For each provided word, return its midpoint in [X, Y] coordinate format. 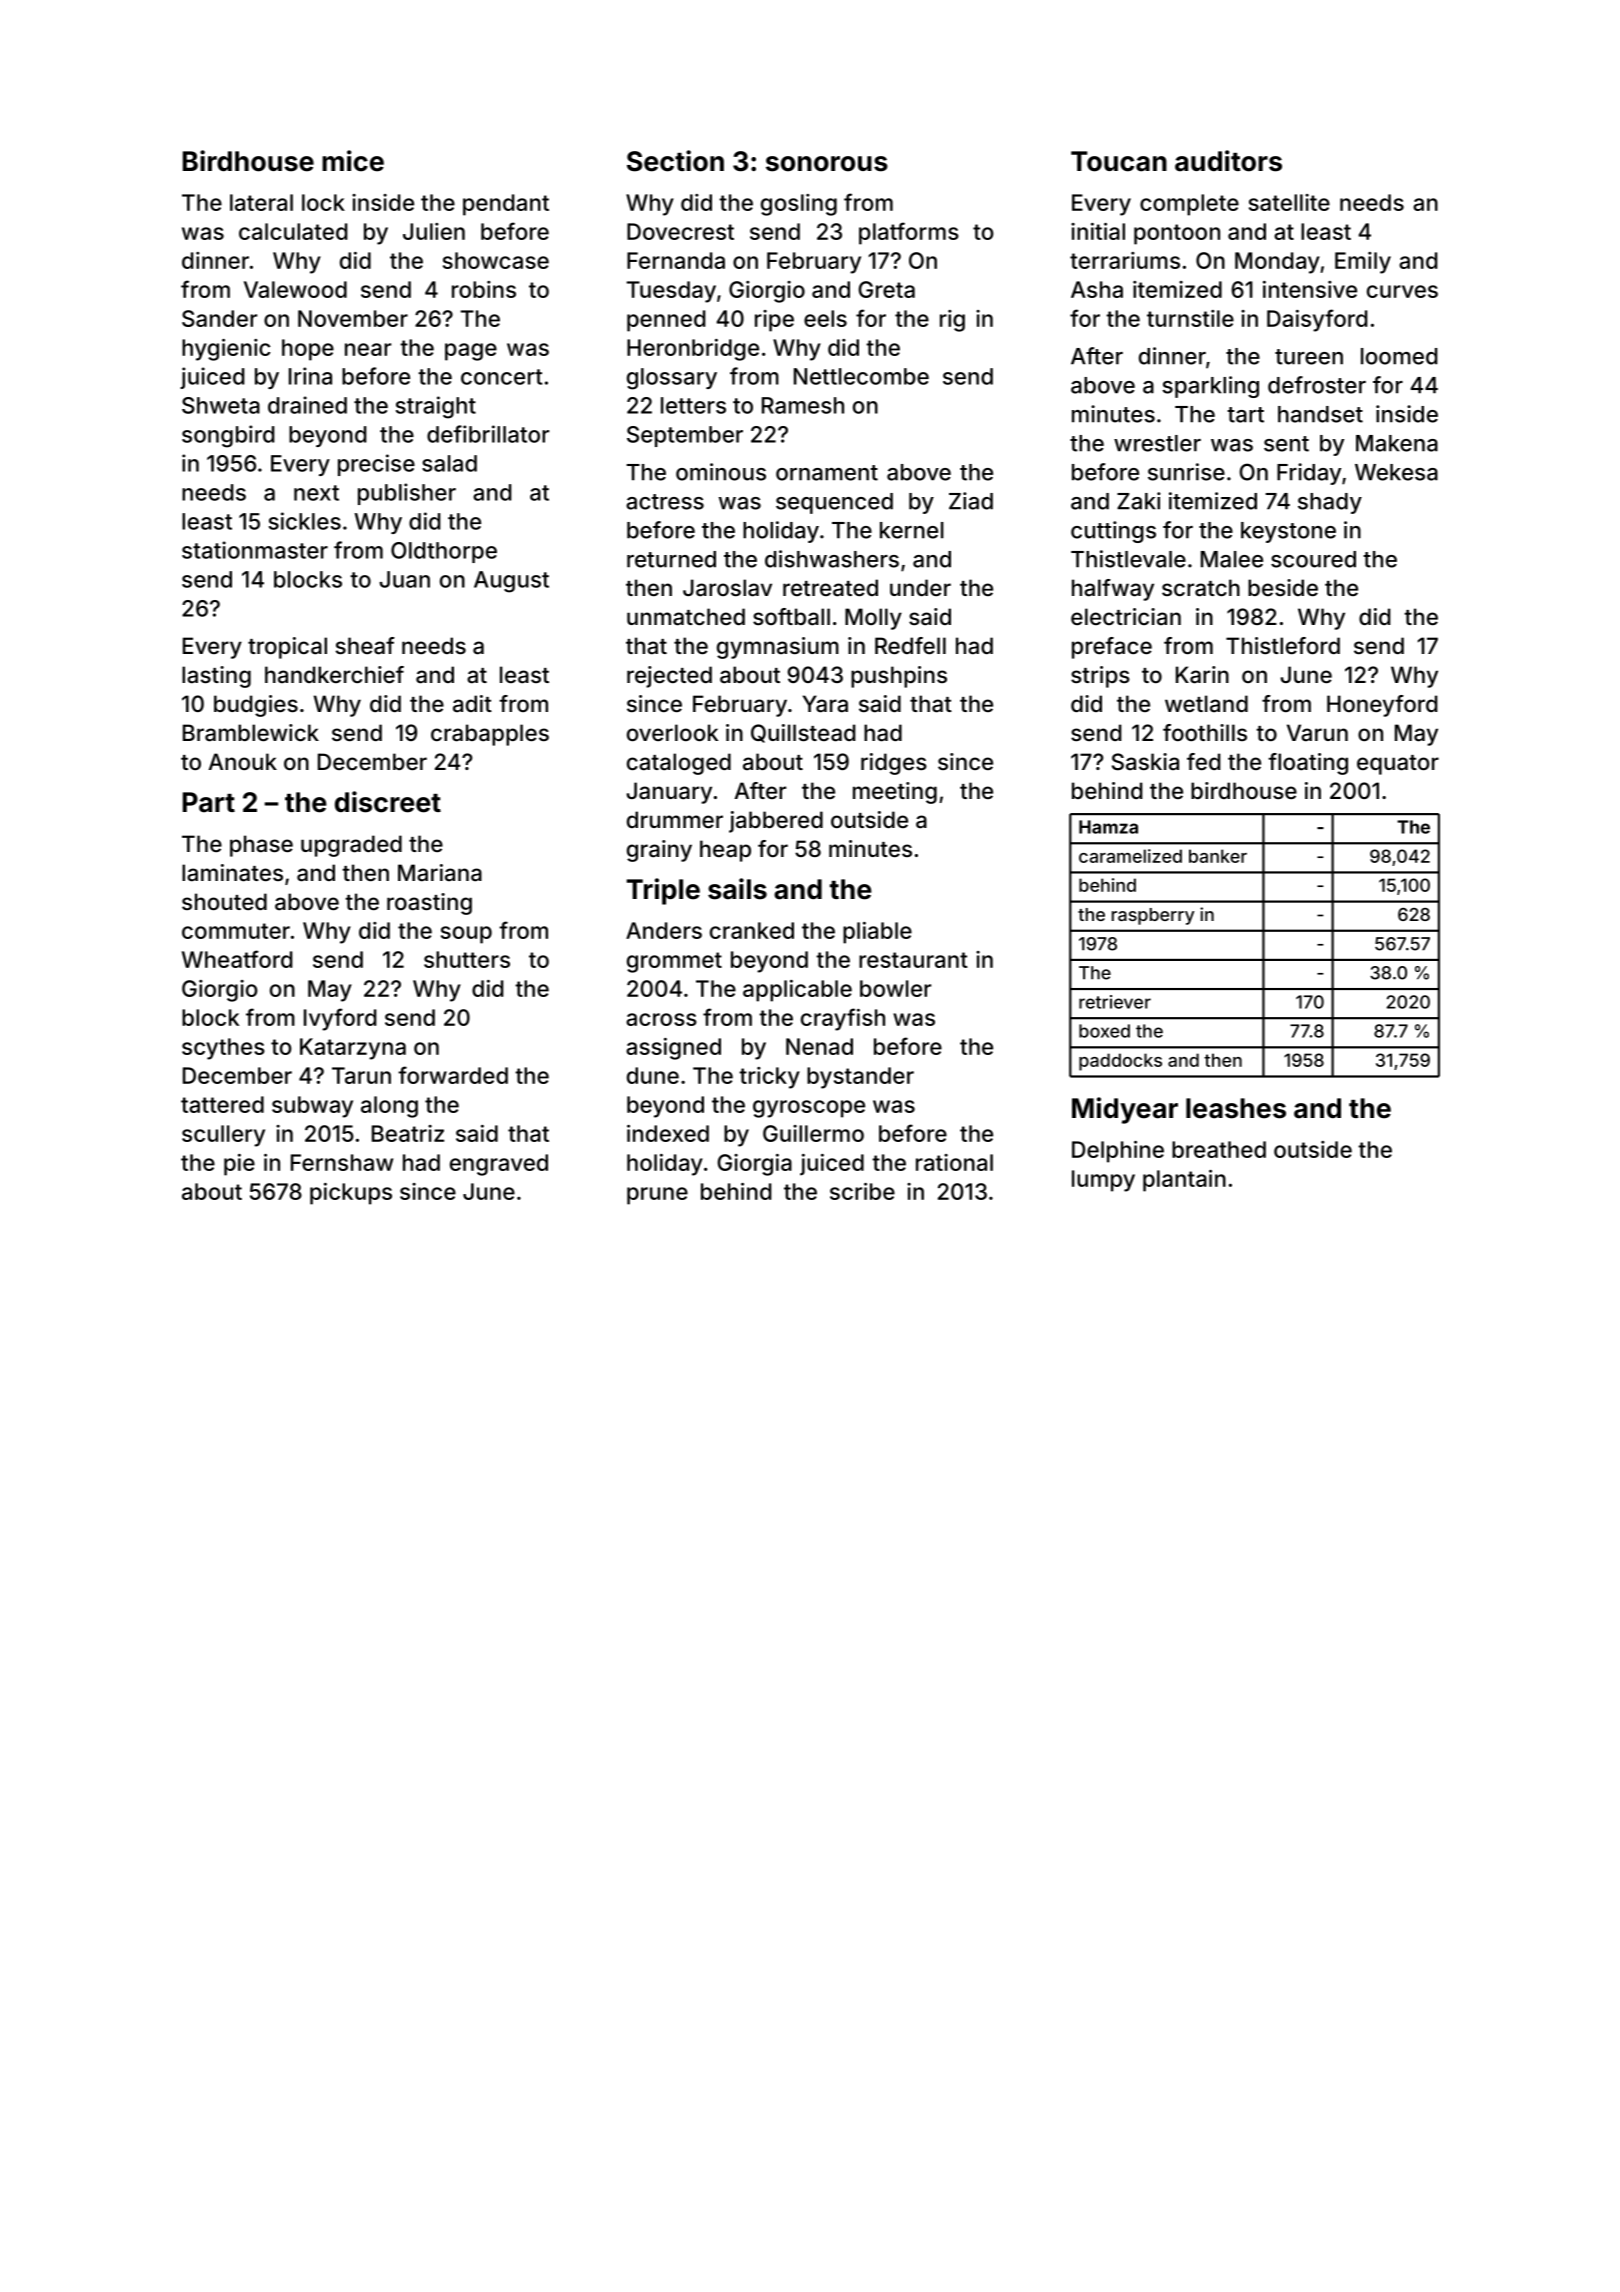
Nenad [819, 1046]
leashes [1236, 1108]
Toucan [1119, 161]
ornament [827, 473]
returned [671, 559]
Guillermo [813, 1133]
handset [1320, 414]
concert [502, 377]
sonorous [827, 164]
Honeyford [1382, 706]
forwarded [453, 1075]
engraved [499, 1165]
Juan [404, 579]
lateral [261, 202]
